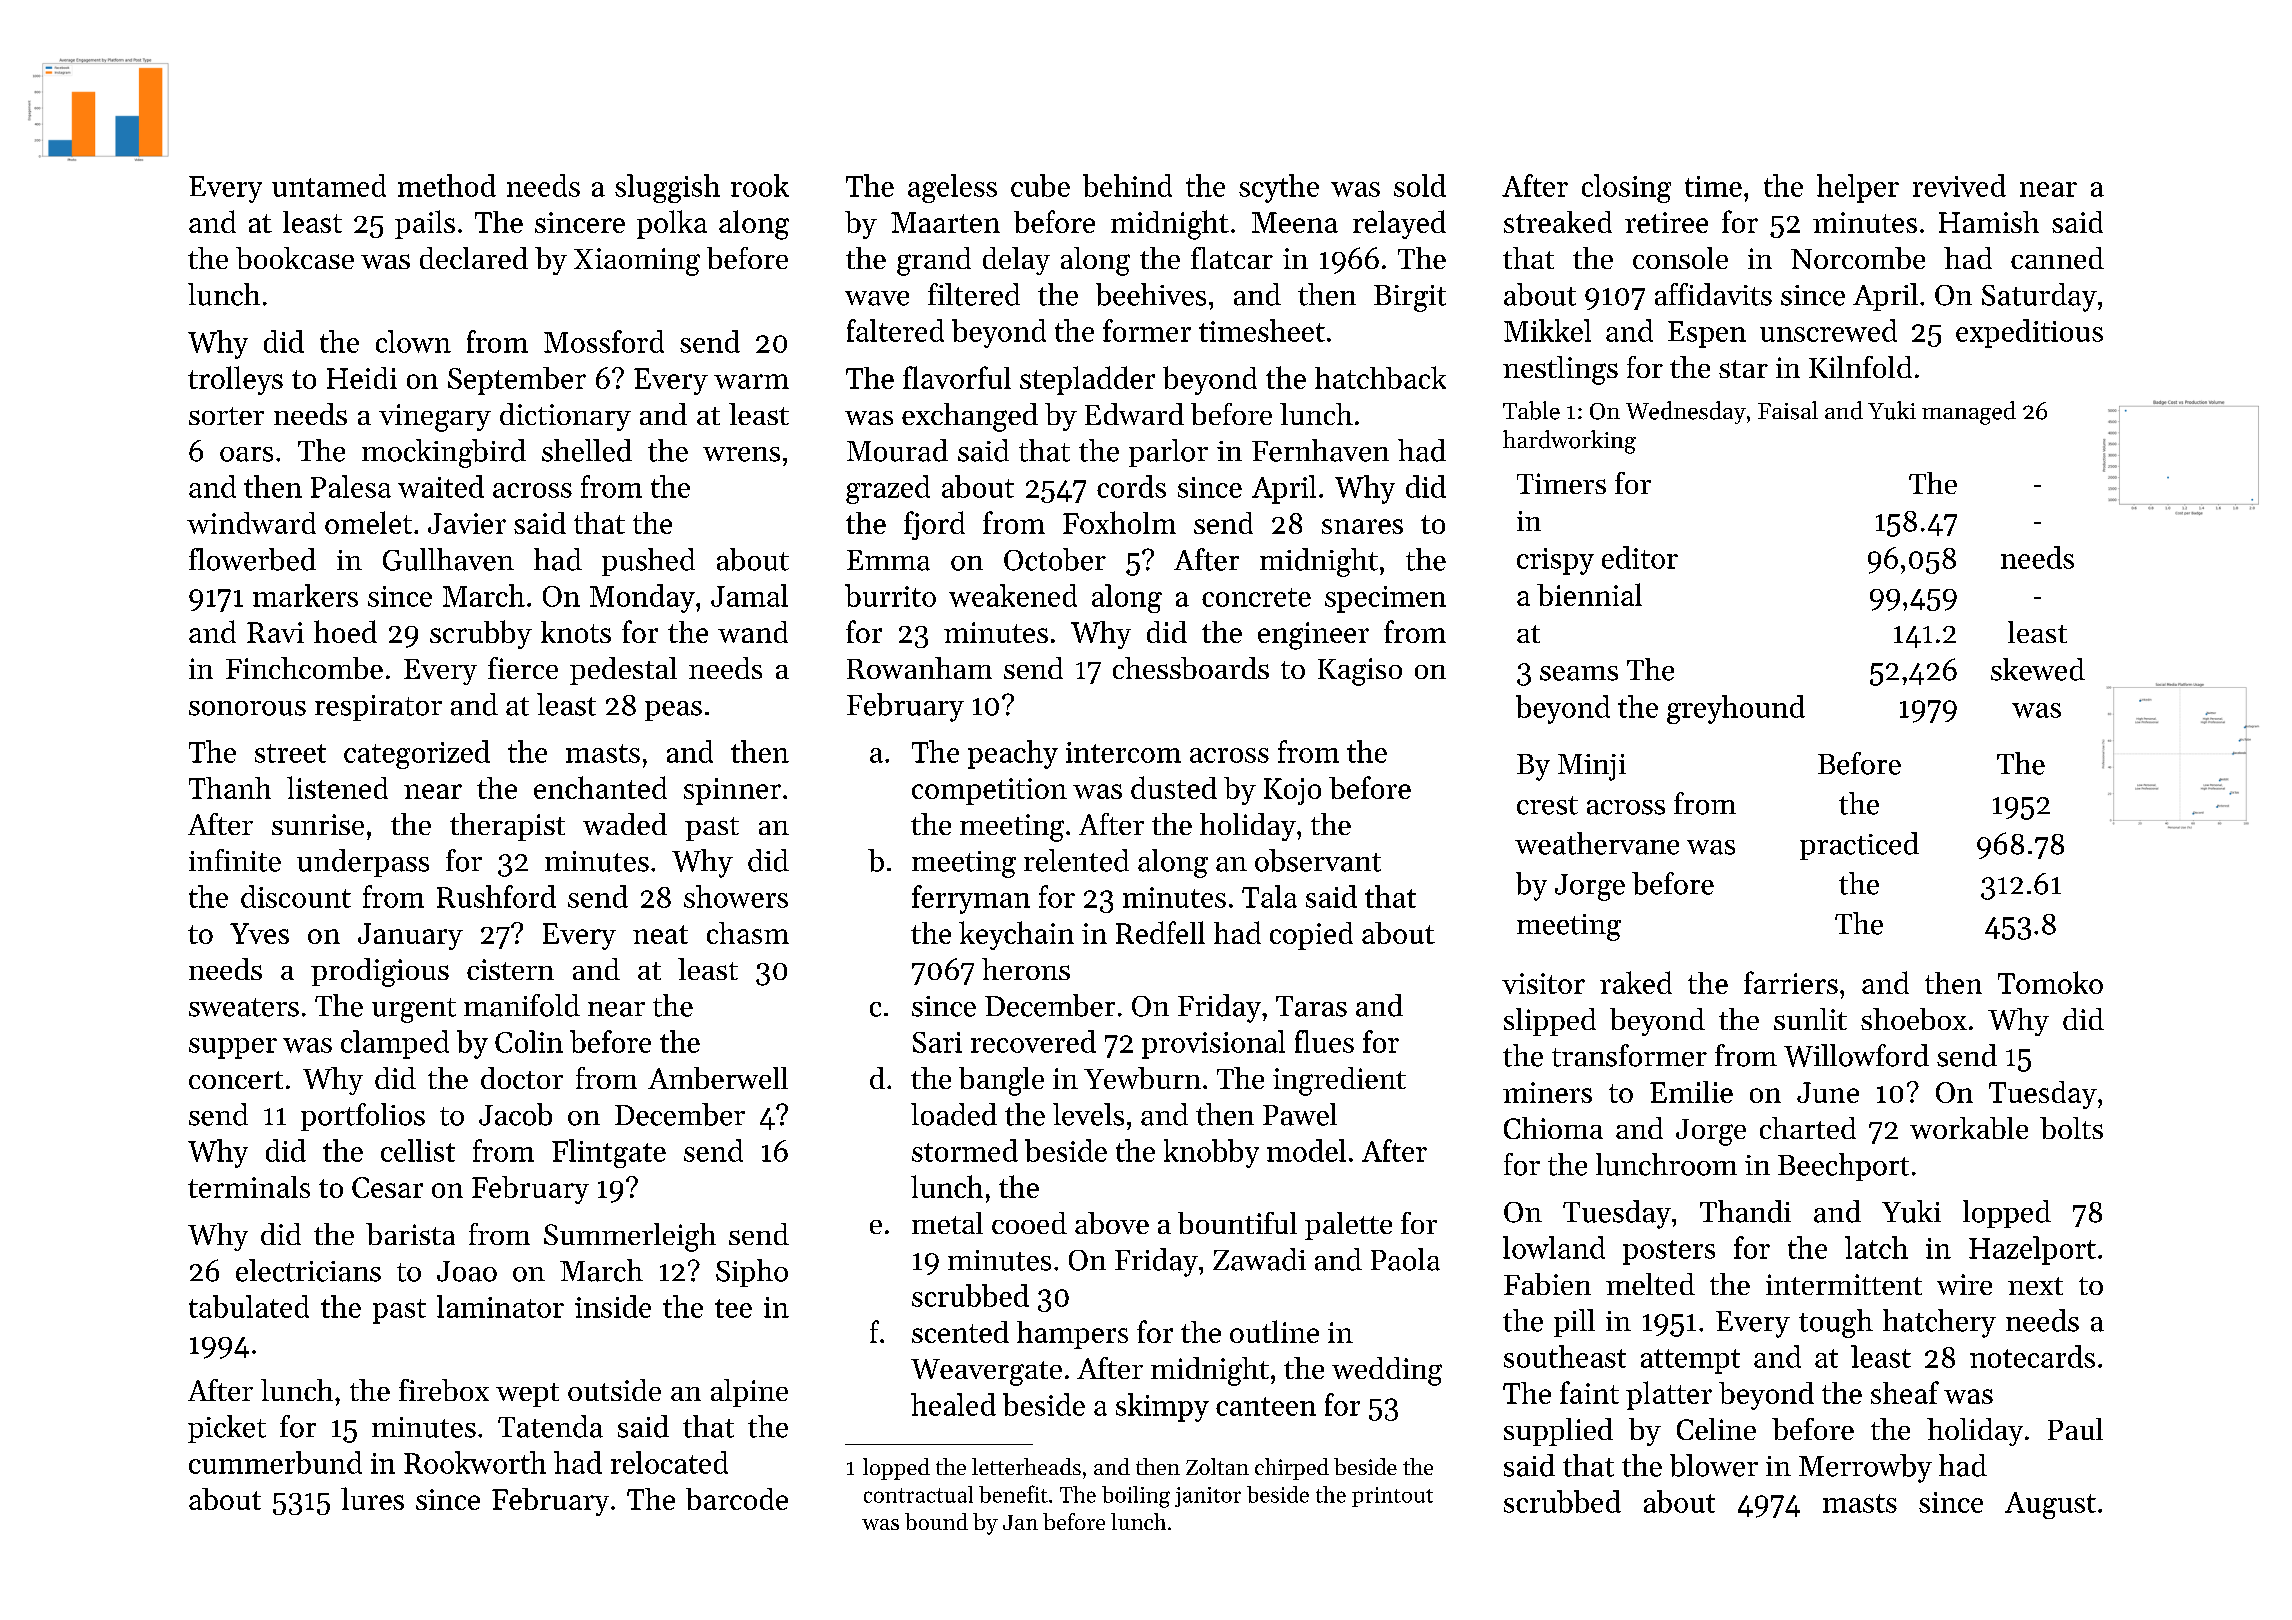 Image resolution: width=2292 pixels, height=1620 pixels. Describe the element at coordinates (247, 708) in the screenshot. I see `sonorous` at that location.
